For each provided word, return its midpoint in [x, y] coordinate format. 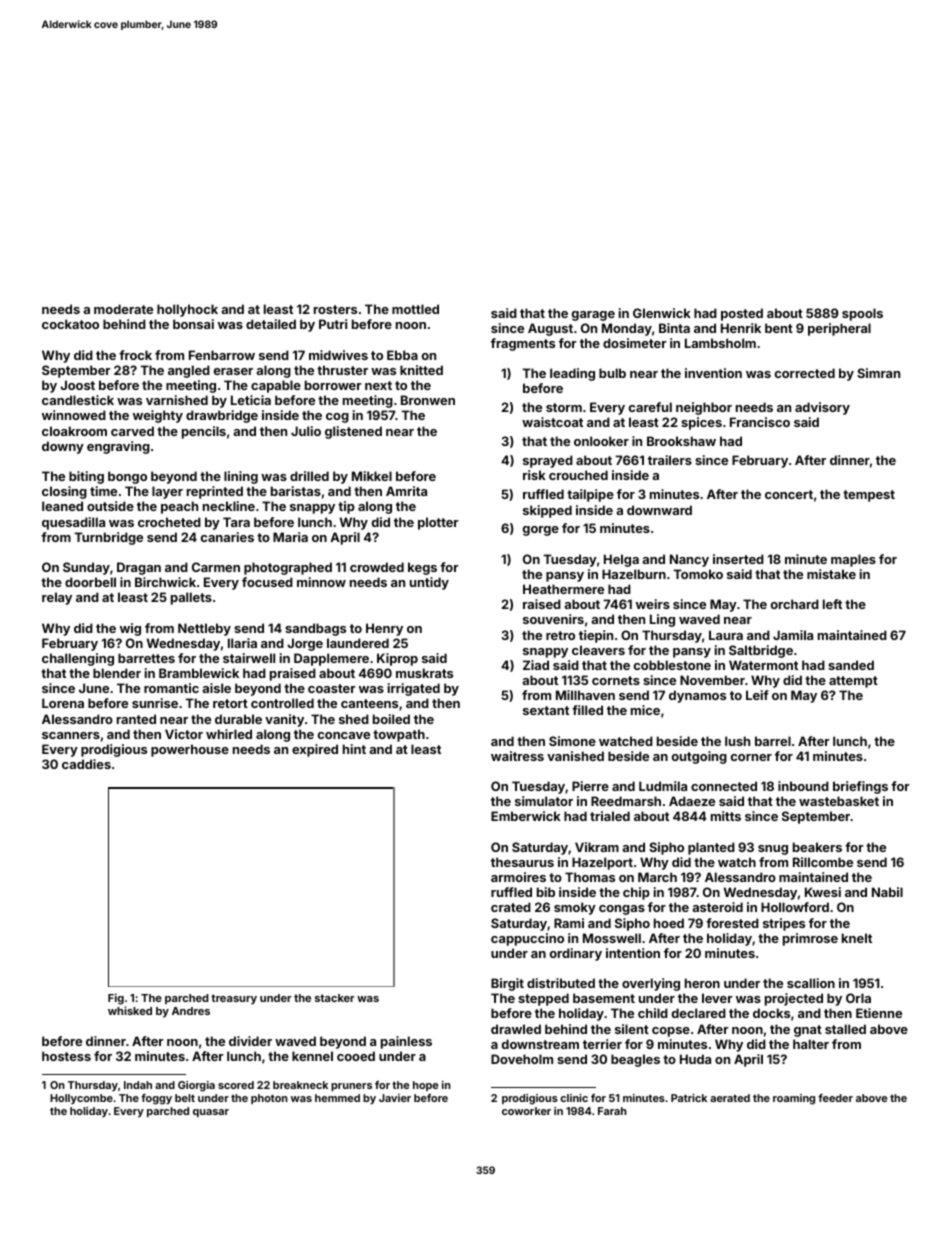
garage [593, 316]
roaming [794, 1099]
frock [135, 355]
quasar [211, 1113]
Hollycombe [81, 1099]
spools [862, 314]
